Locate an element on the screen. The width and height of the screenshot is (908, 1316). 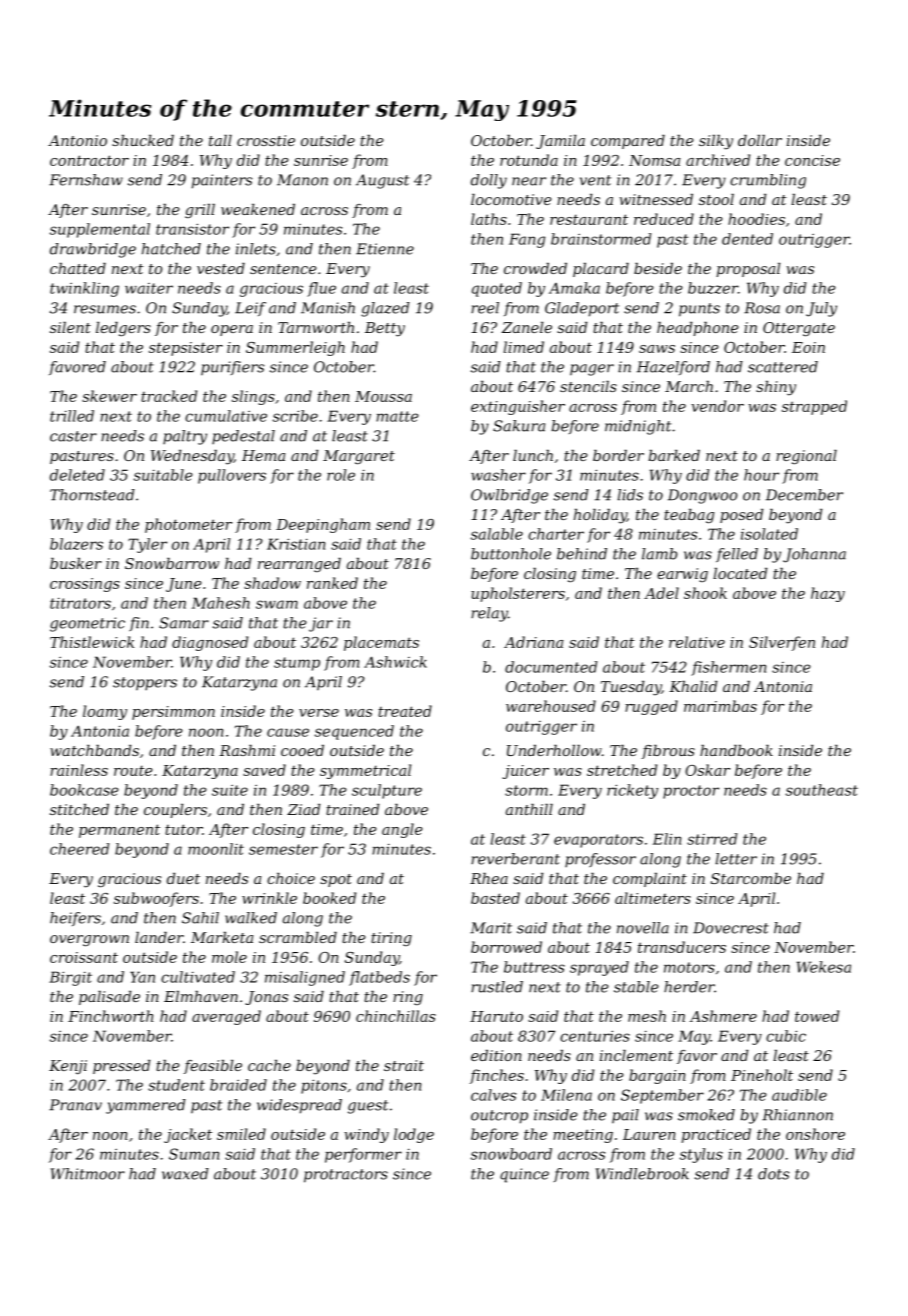
ranked is located at coordinates (332, 583).
